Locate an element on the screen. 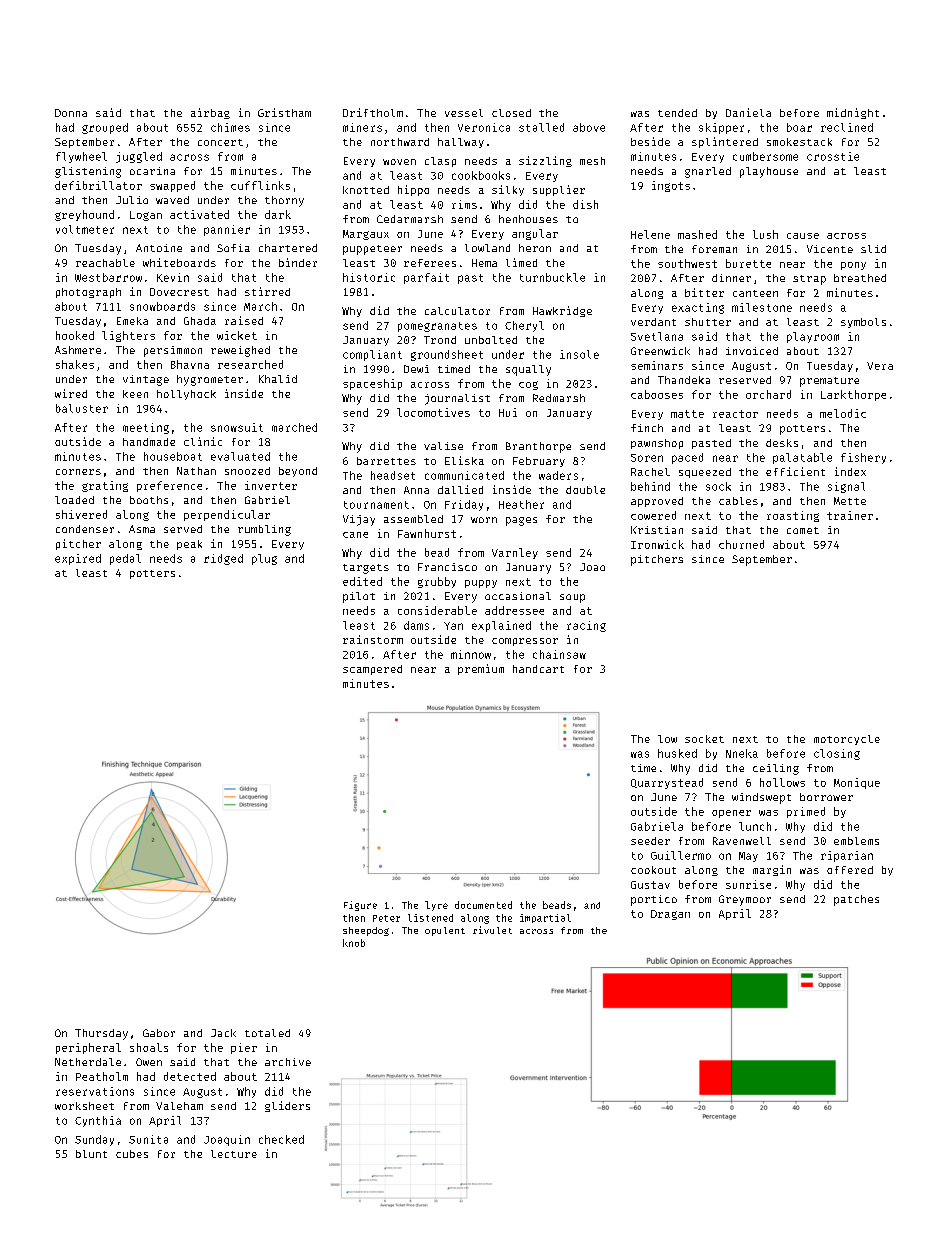  vessel is located at coordinates (464, 113).
